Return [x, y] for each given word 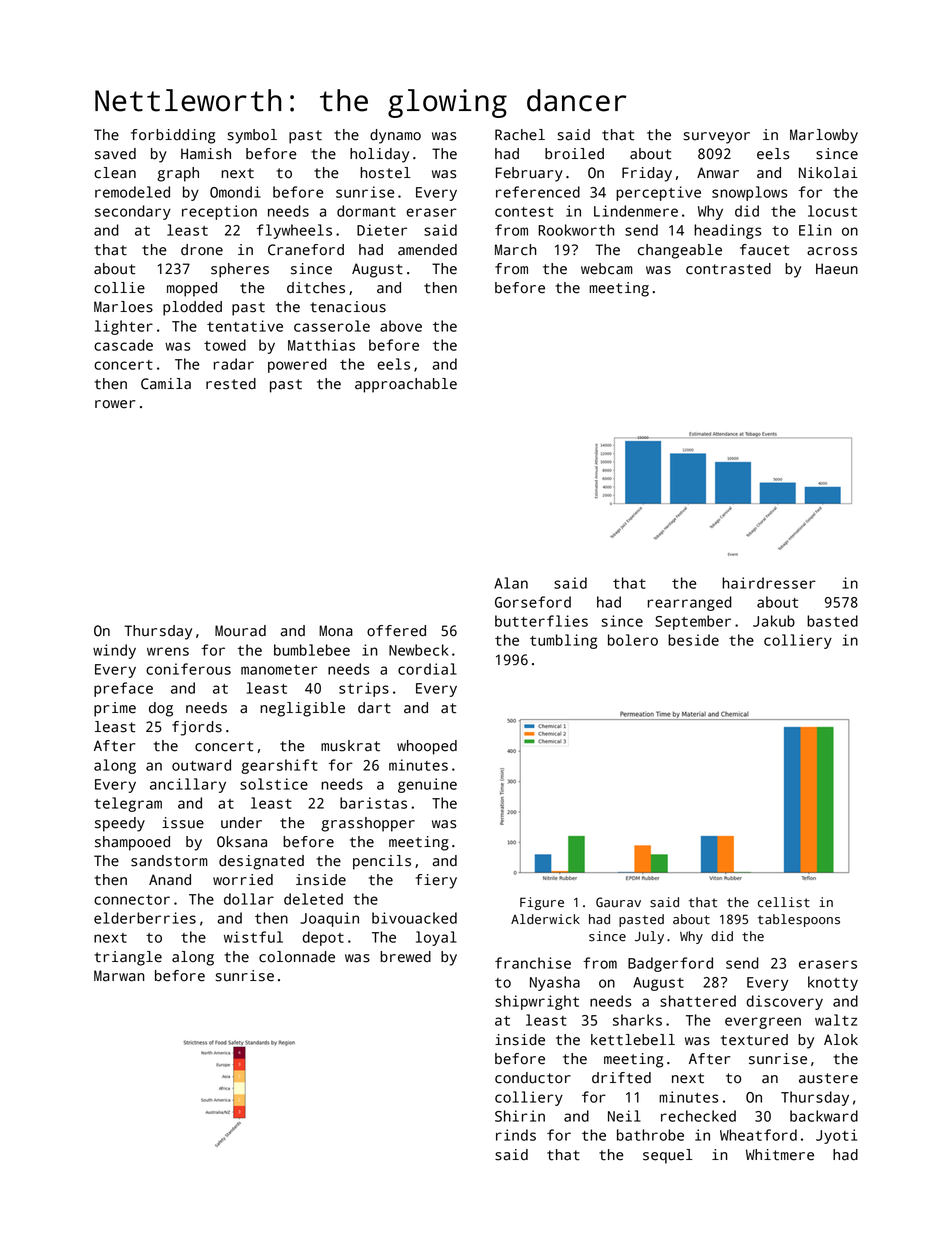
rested [231, 384]
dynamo [395, 136]
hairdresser [769, 583]
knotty [833, 983]
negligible [302, 709]
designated [261, 862]
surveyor [717, 138]
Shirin [520, 1116]
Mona [336, 631]
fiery [436, 881]
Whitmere [780, 1155]
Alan [511, 583]
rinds [516, 1135]
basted [832, 621]
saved [115, 154]
